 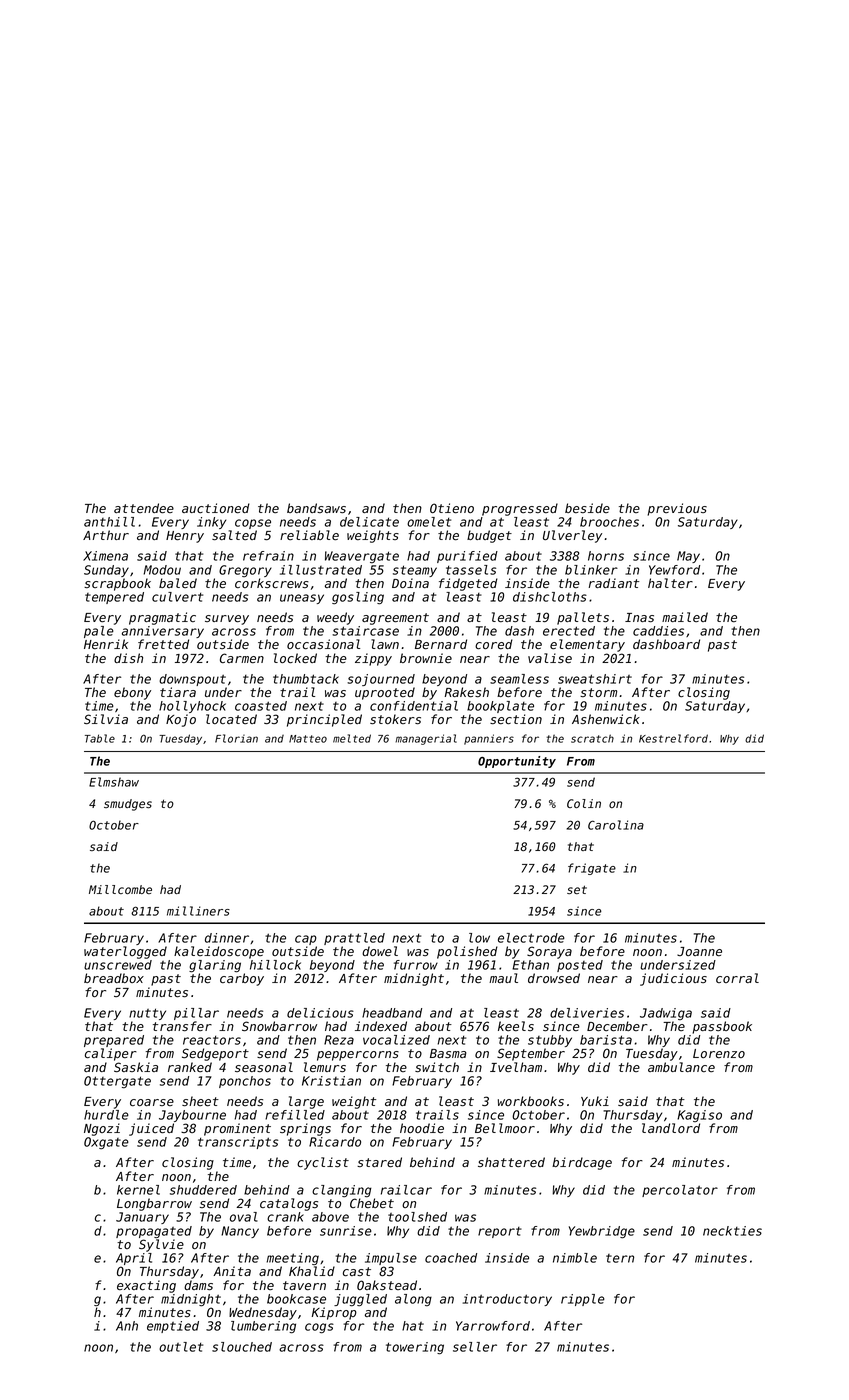 What do you see at coordinates (595, 1101) in the page?
I see `Yuki` at bounding box center [595, 1101].
